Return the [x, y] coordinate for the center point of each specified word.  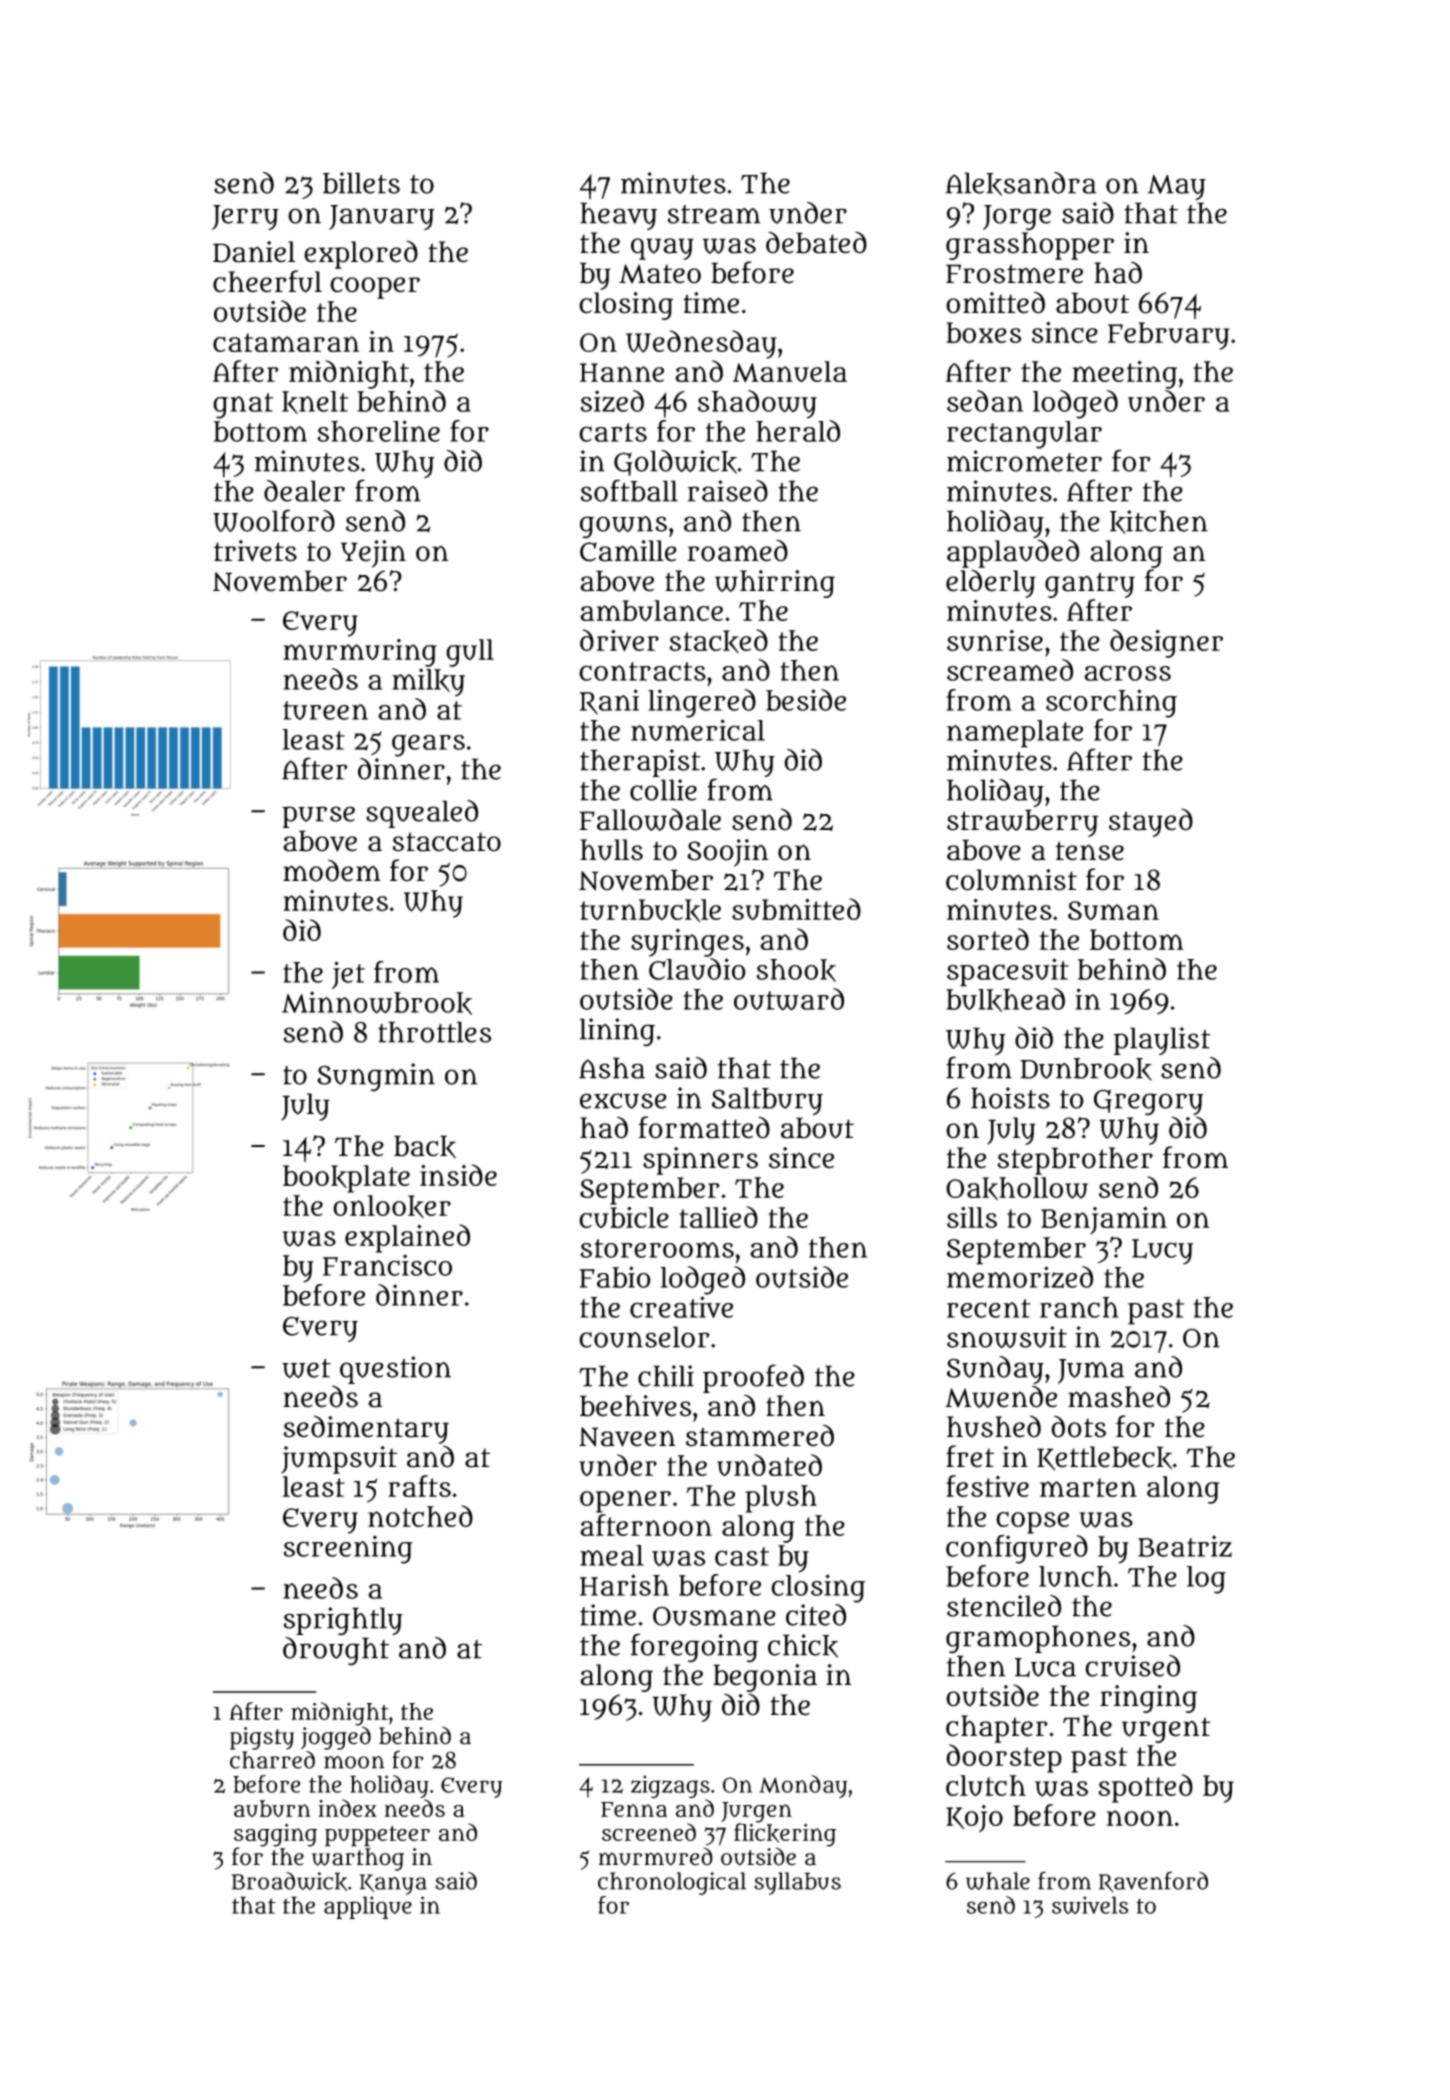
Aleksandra [1021, 184]
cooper [375, 288]
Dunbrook [1086, 1069]
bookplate [346, 1179]
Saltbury [767, 1101]
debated [816, 242]
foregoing [695, 1648]
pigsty [262, 1738]
